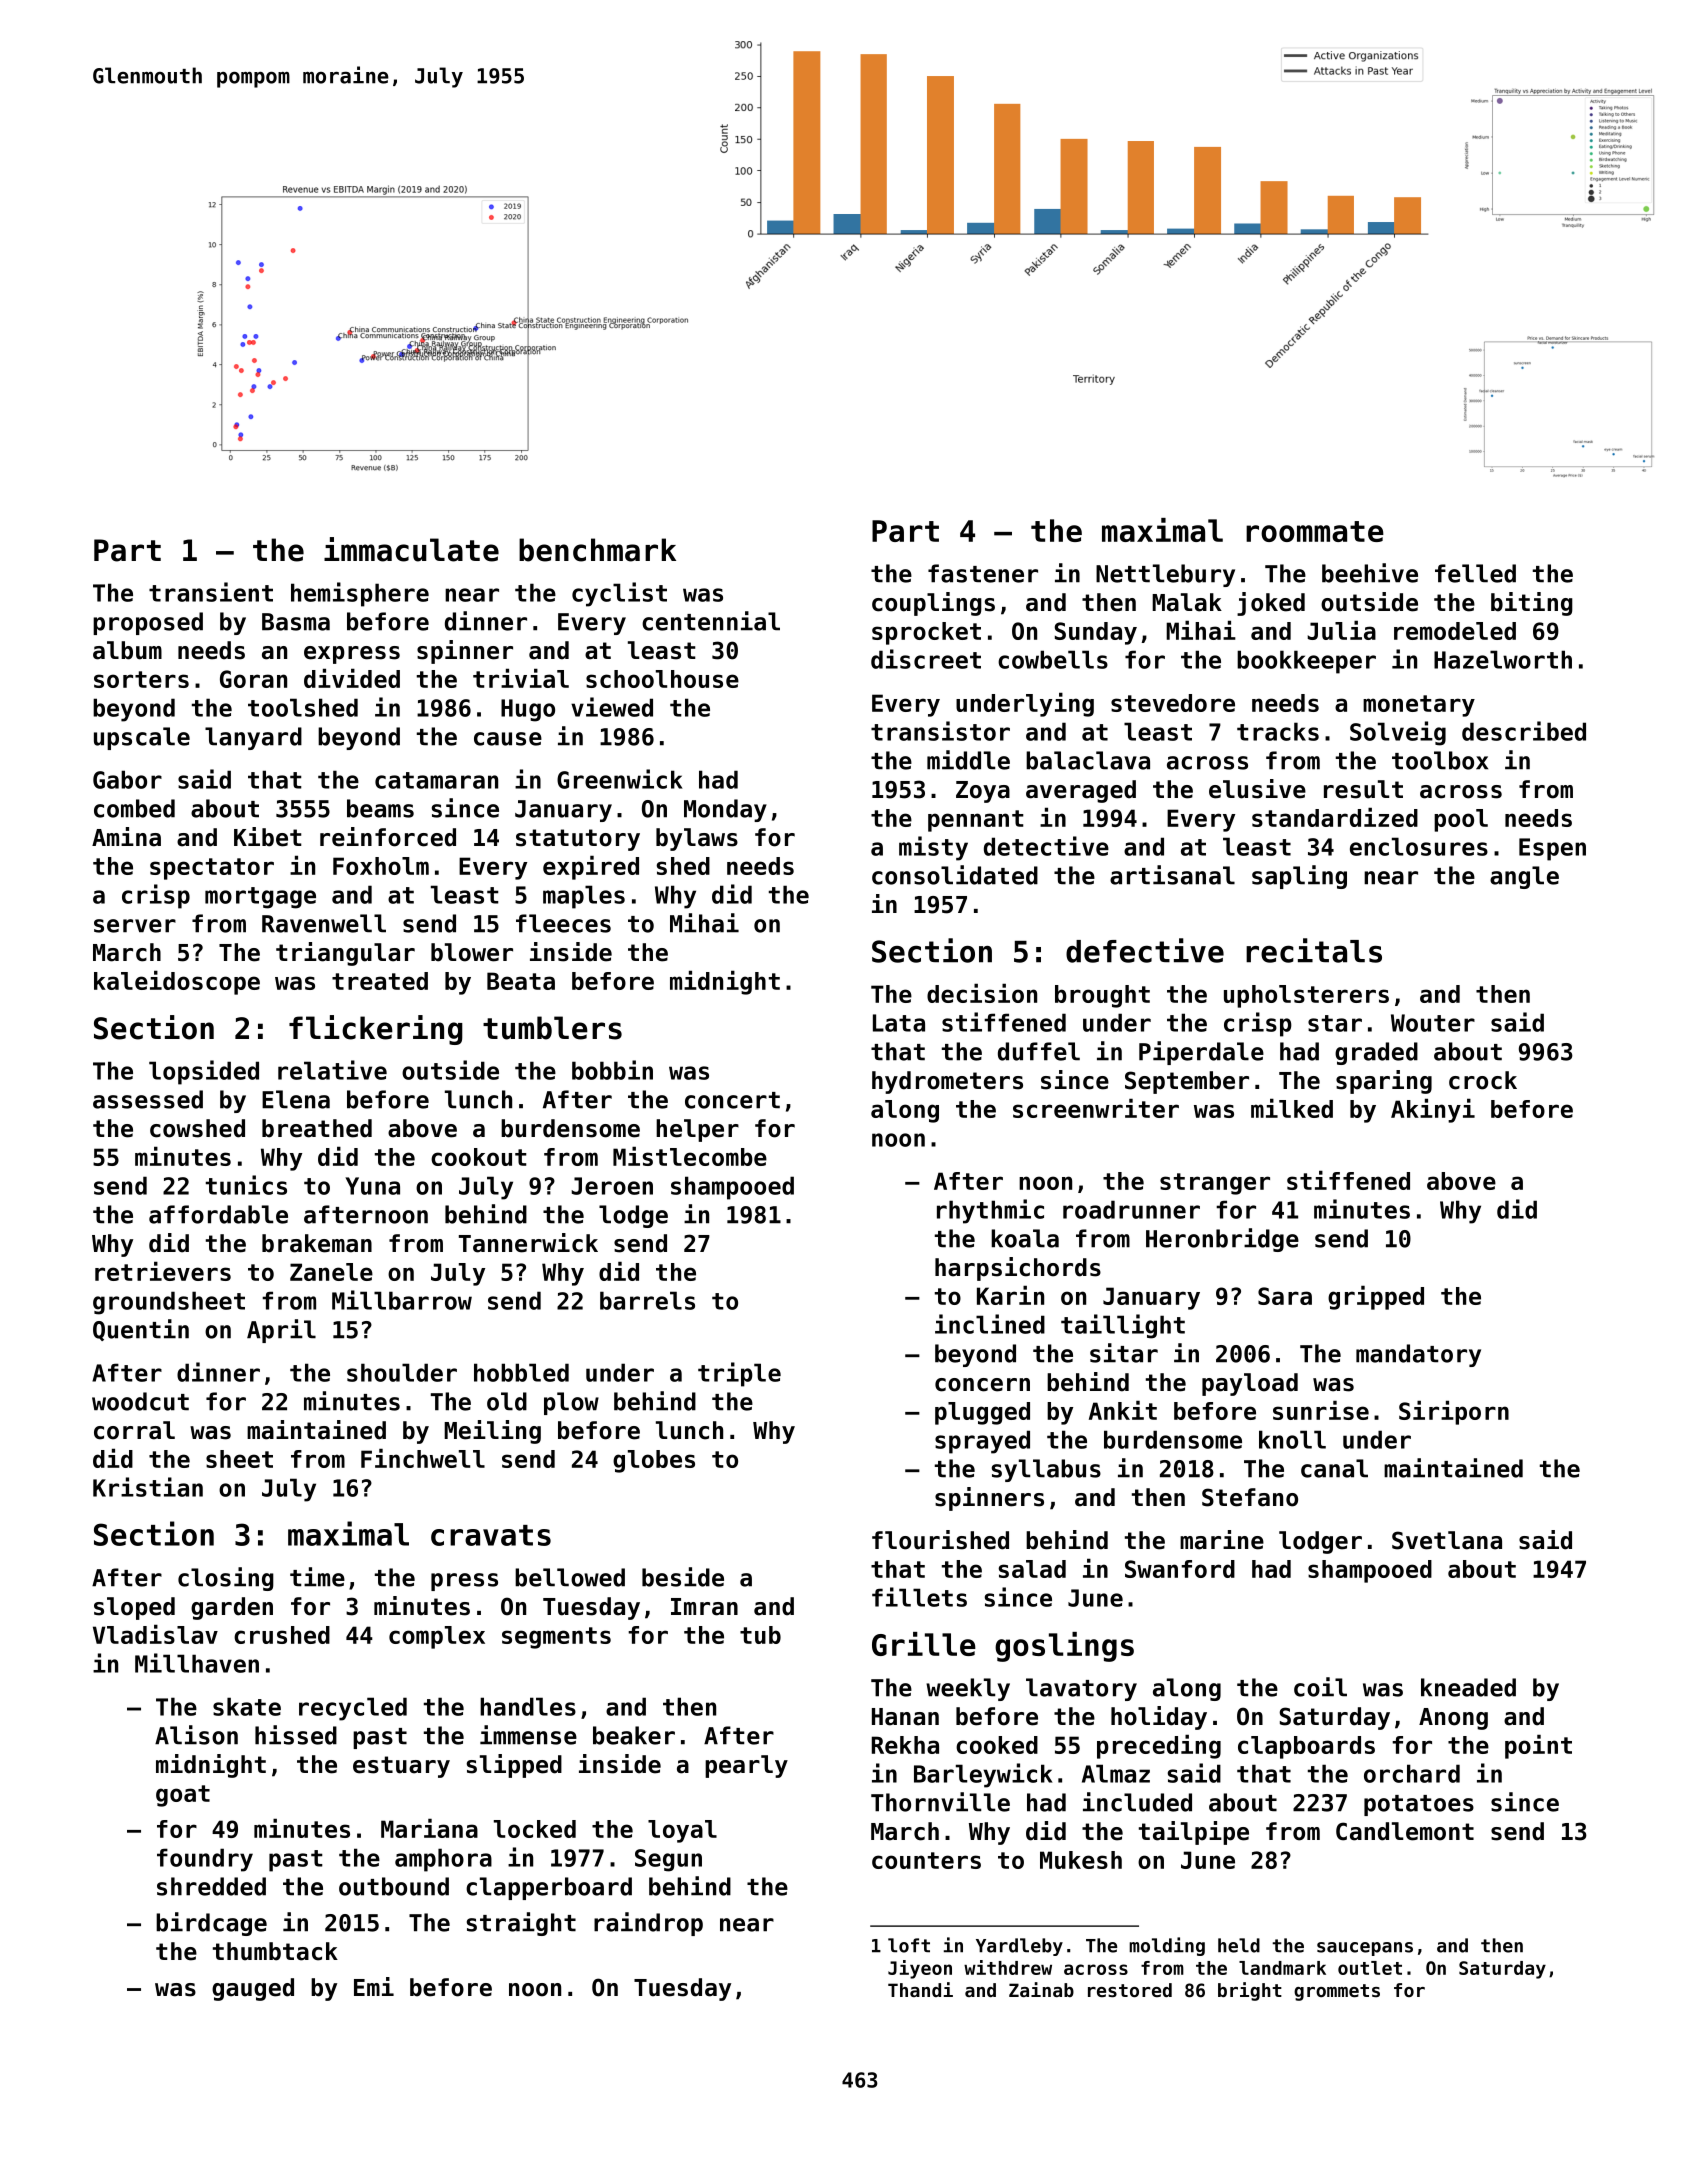 The width and height of the document is (1683, 2178). I want to click on foundry, so click(205, 1860).
